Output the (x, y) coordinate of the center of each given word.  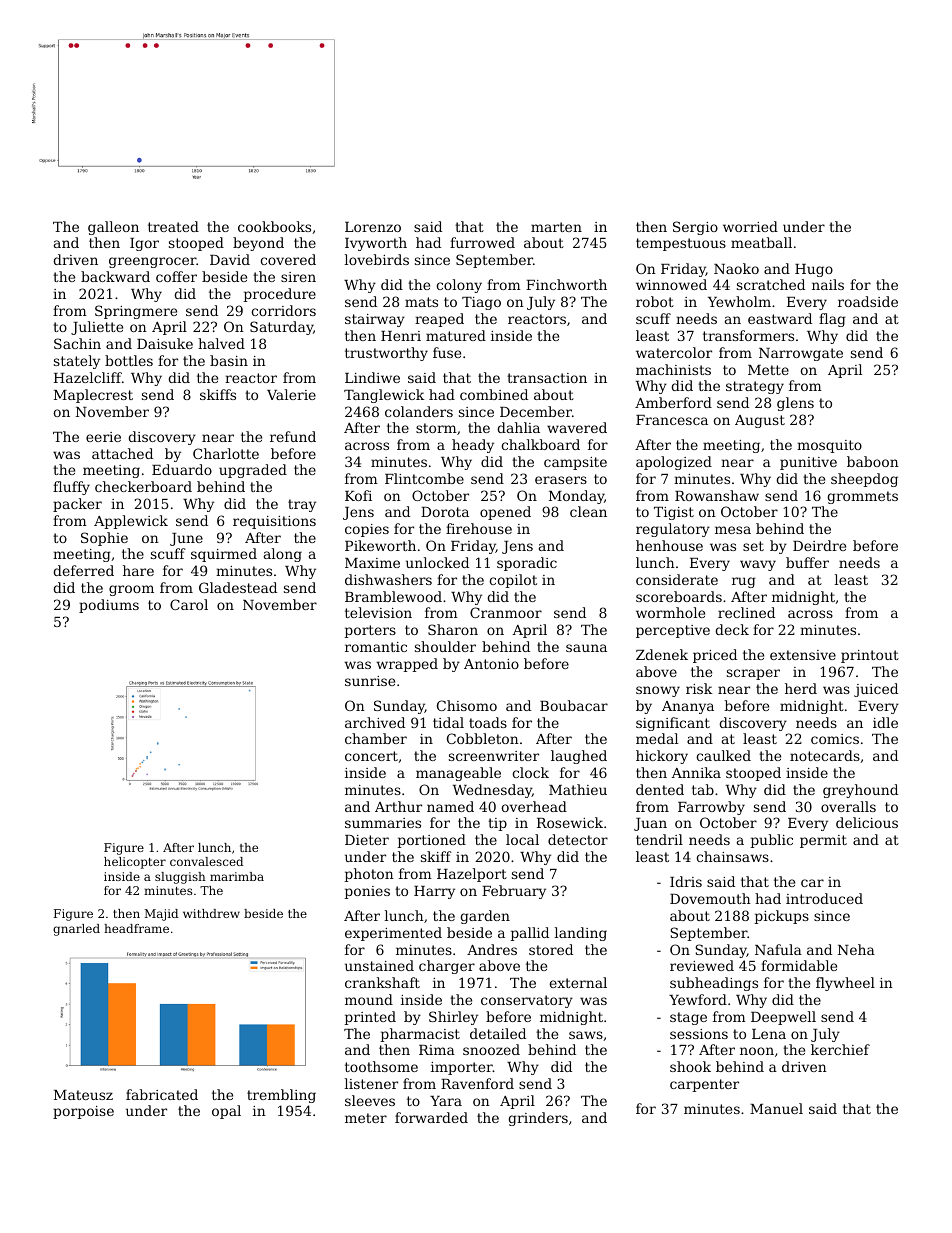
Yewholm (739, 301)
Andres (492, 949)
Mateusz (83, 1095)
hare (138, 570)
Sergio (695, 228)
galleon (113, 228)
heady (473, 446)
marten (556, 227)
